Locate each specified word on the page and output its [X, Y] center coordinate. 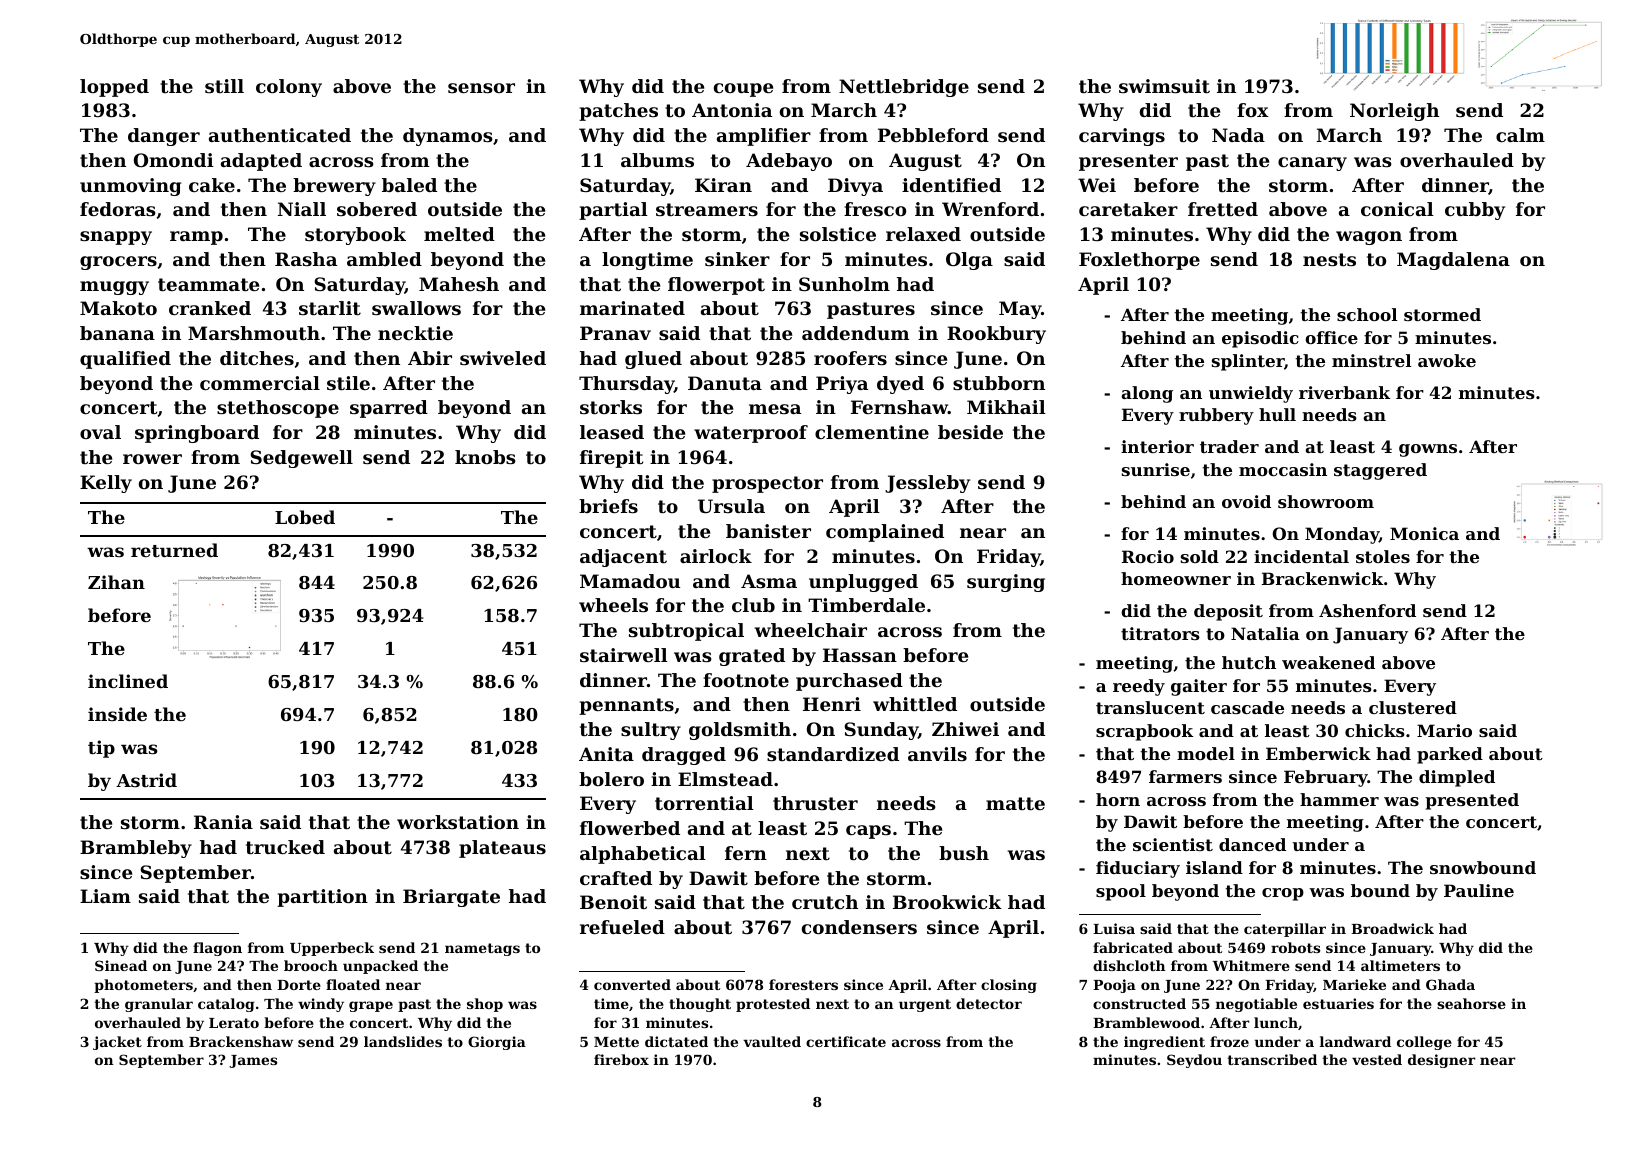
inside [117, 714]
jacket [117, 1043]
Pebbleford [933, 135]
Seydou [1194, 1061]
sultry [651, 731]
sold [1200, 556]
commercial [260, 383]
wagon [1369, 238]
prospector [767, 484]
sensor [481, 88]
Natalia [1265, 633]
